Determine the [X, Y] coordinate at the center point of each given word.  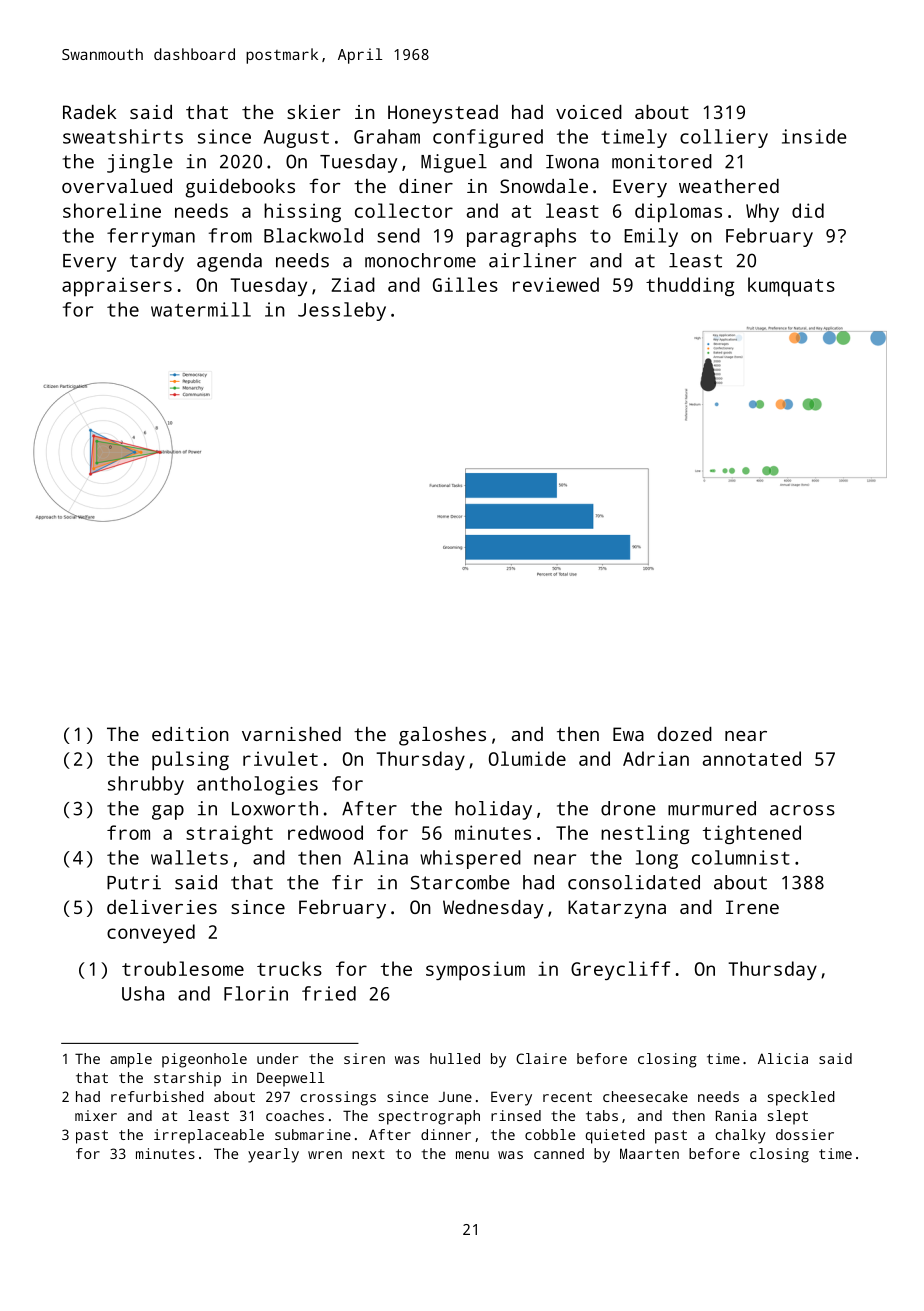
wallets [189, 857]
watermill [201, 309]
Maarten [649, 1153]
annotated [752, 758]
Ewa [628, 734]
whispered [470, 859]
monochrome [420, 260]
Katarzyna [617, 909]
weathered [729, 186]
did [808, 210]
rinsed [516, 1115]
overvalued [117, 186]
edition [190, 734]
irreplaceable [209, 1136]
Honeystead [443, 114]
